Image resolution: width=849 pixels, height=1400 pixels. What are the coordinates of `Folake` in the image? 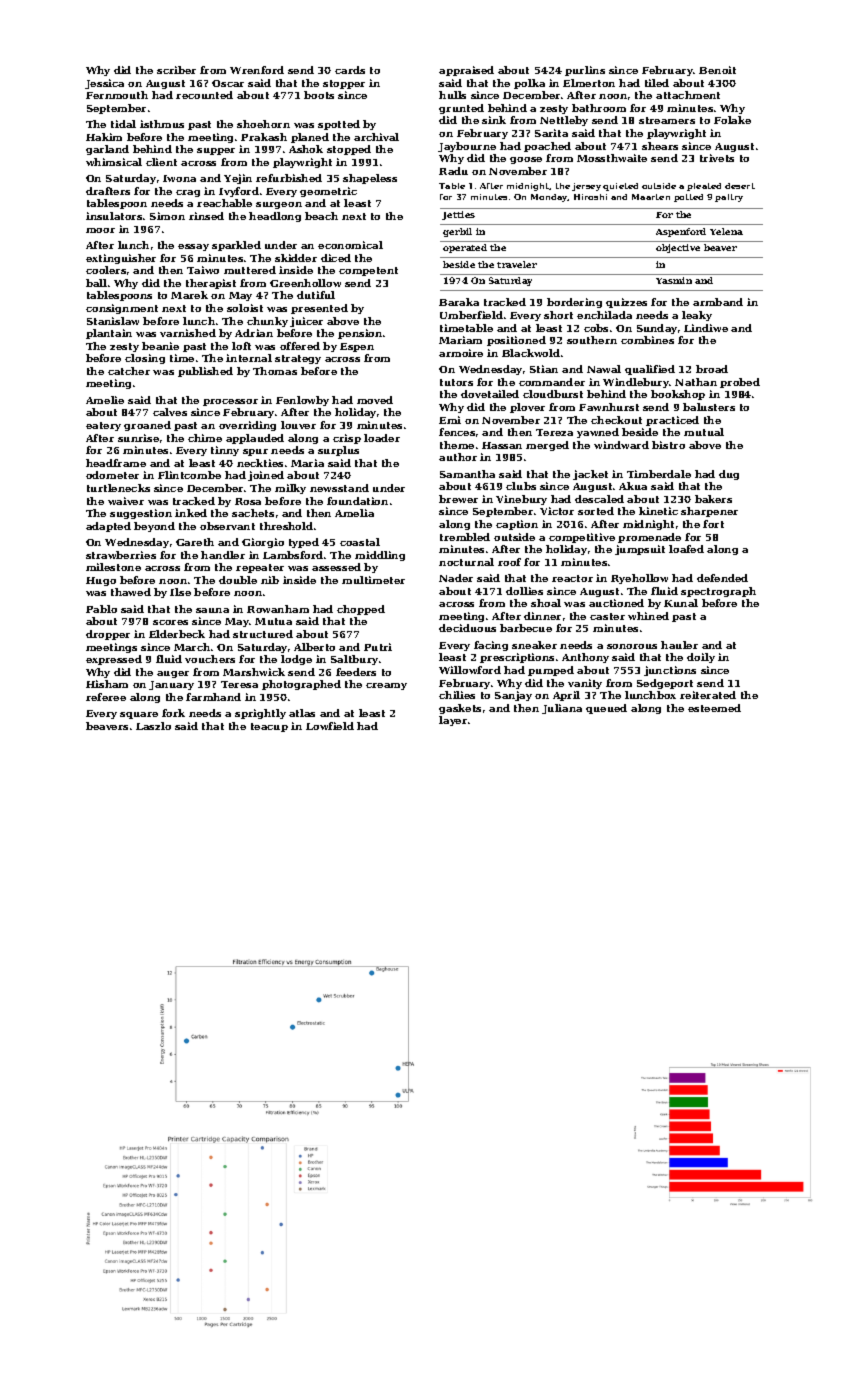 It's located at (732, 120).
